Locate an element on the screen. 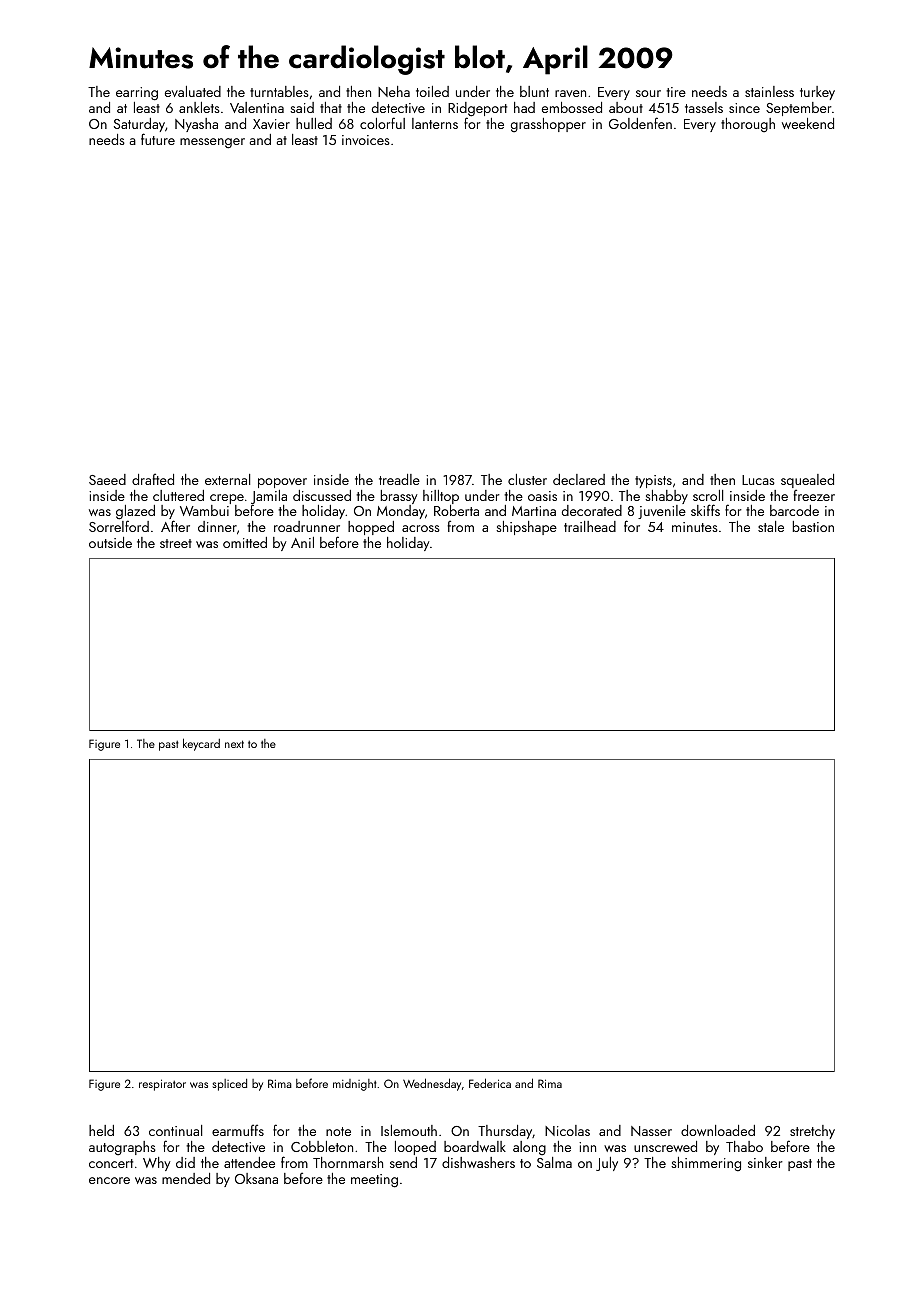 The height and width of the screenshot is (1308, 924). across is located at coordinates (421, 528).
